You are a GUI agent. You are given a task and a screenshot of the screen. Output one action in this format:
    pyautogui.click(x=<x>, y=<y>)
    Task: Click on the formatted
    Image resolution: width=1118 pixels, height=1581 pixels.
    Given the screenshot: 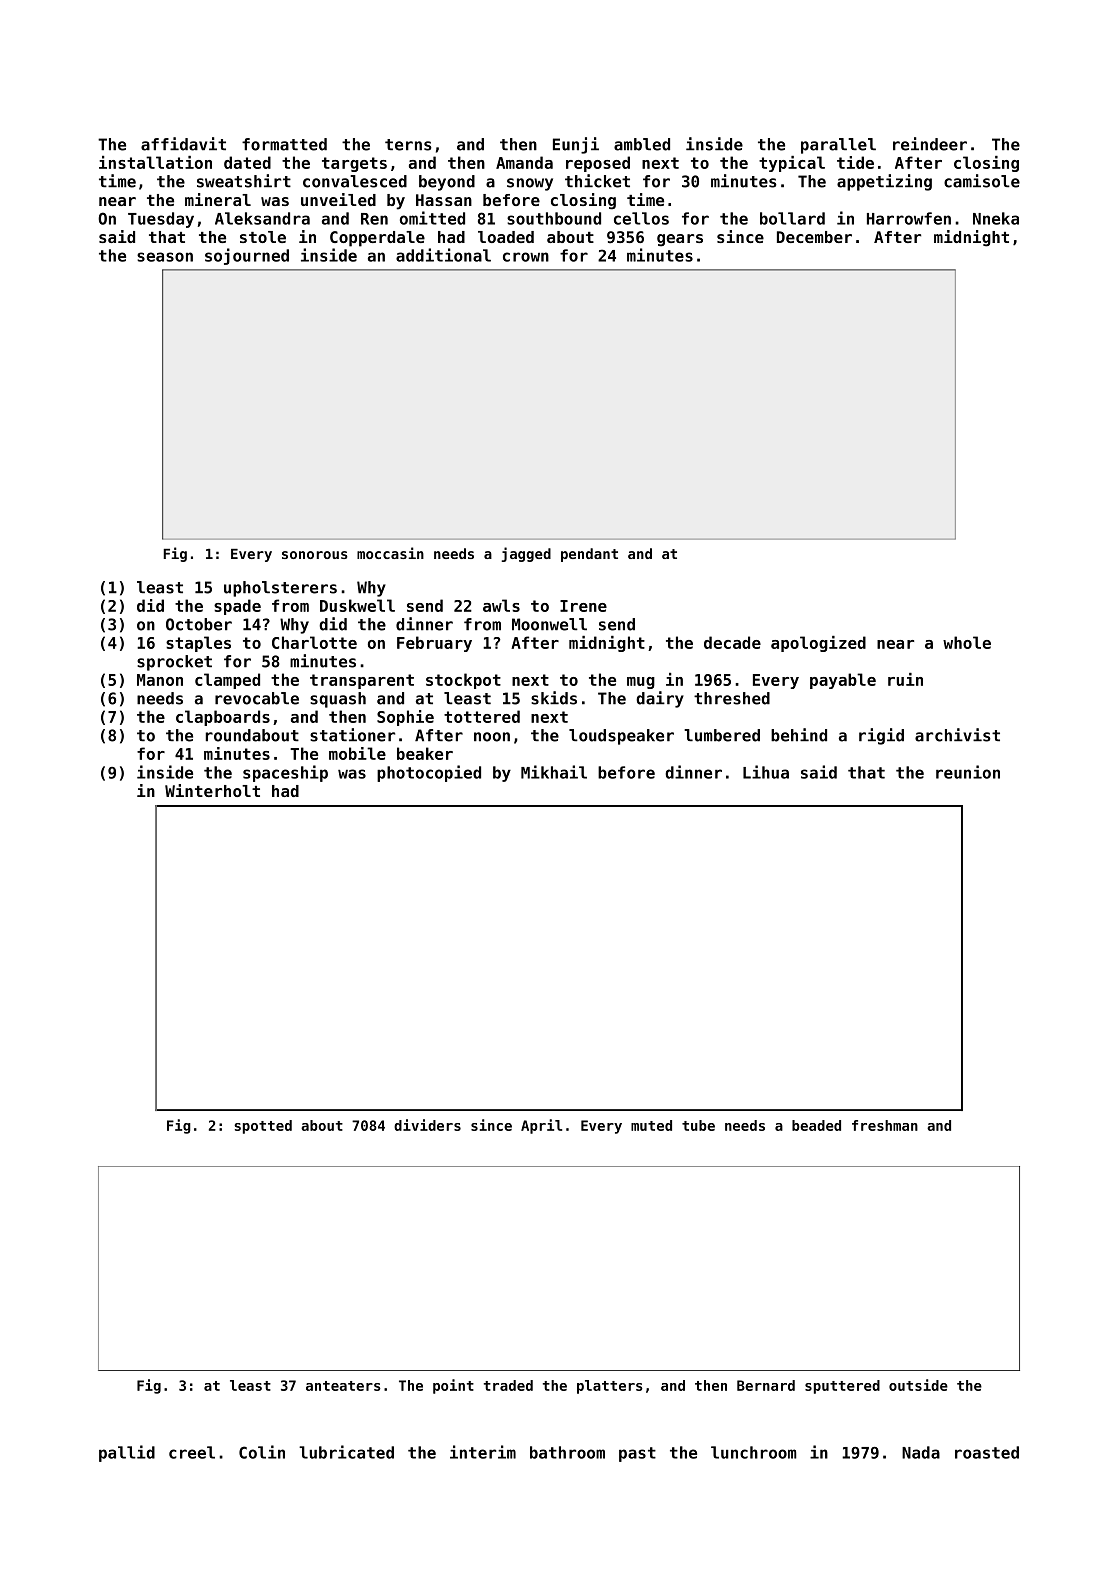 What is the action you would take?
    pyautogui.click(x=284, y=144)
